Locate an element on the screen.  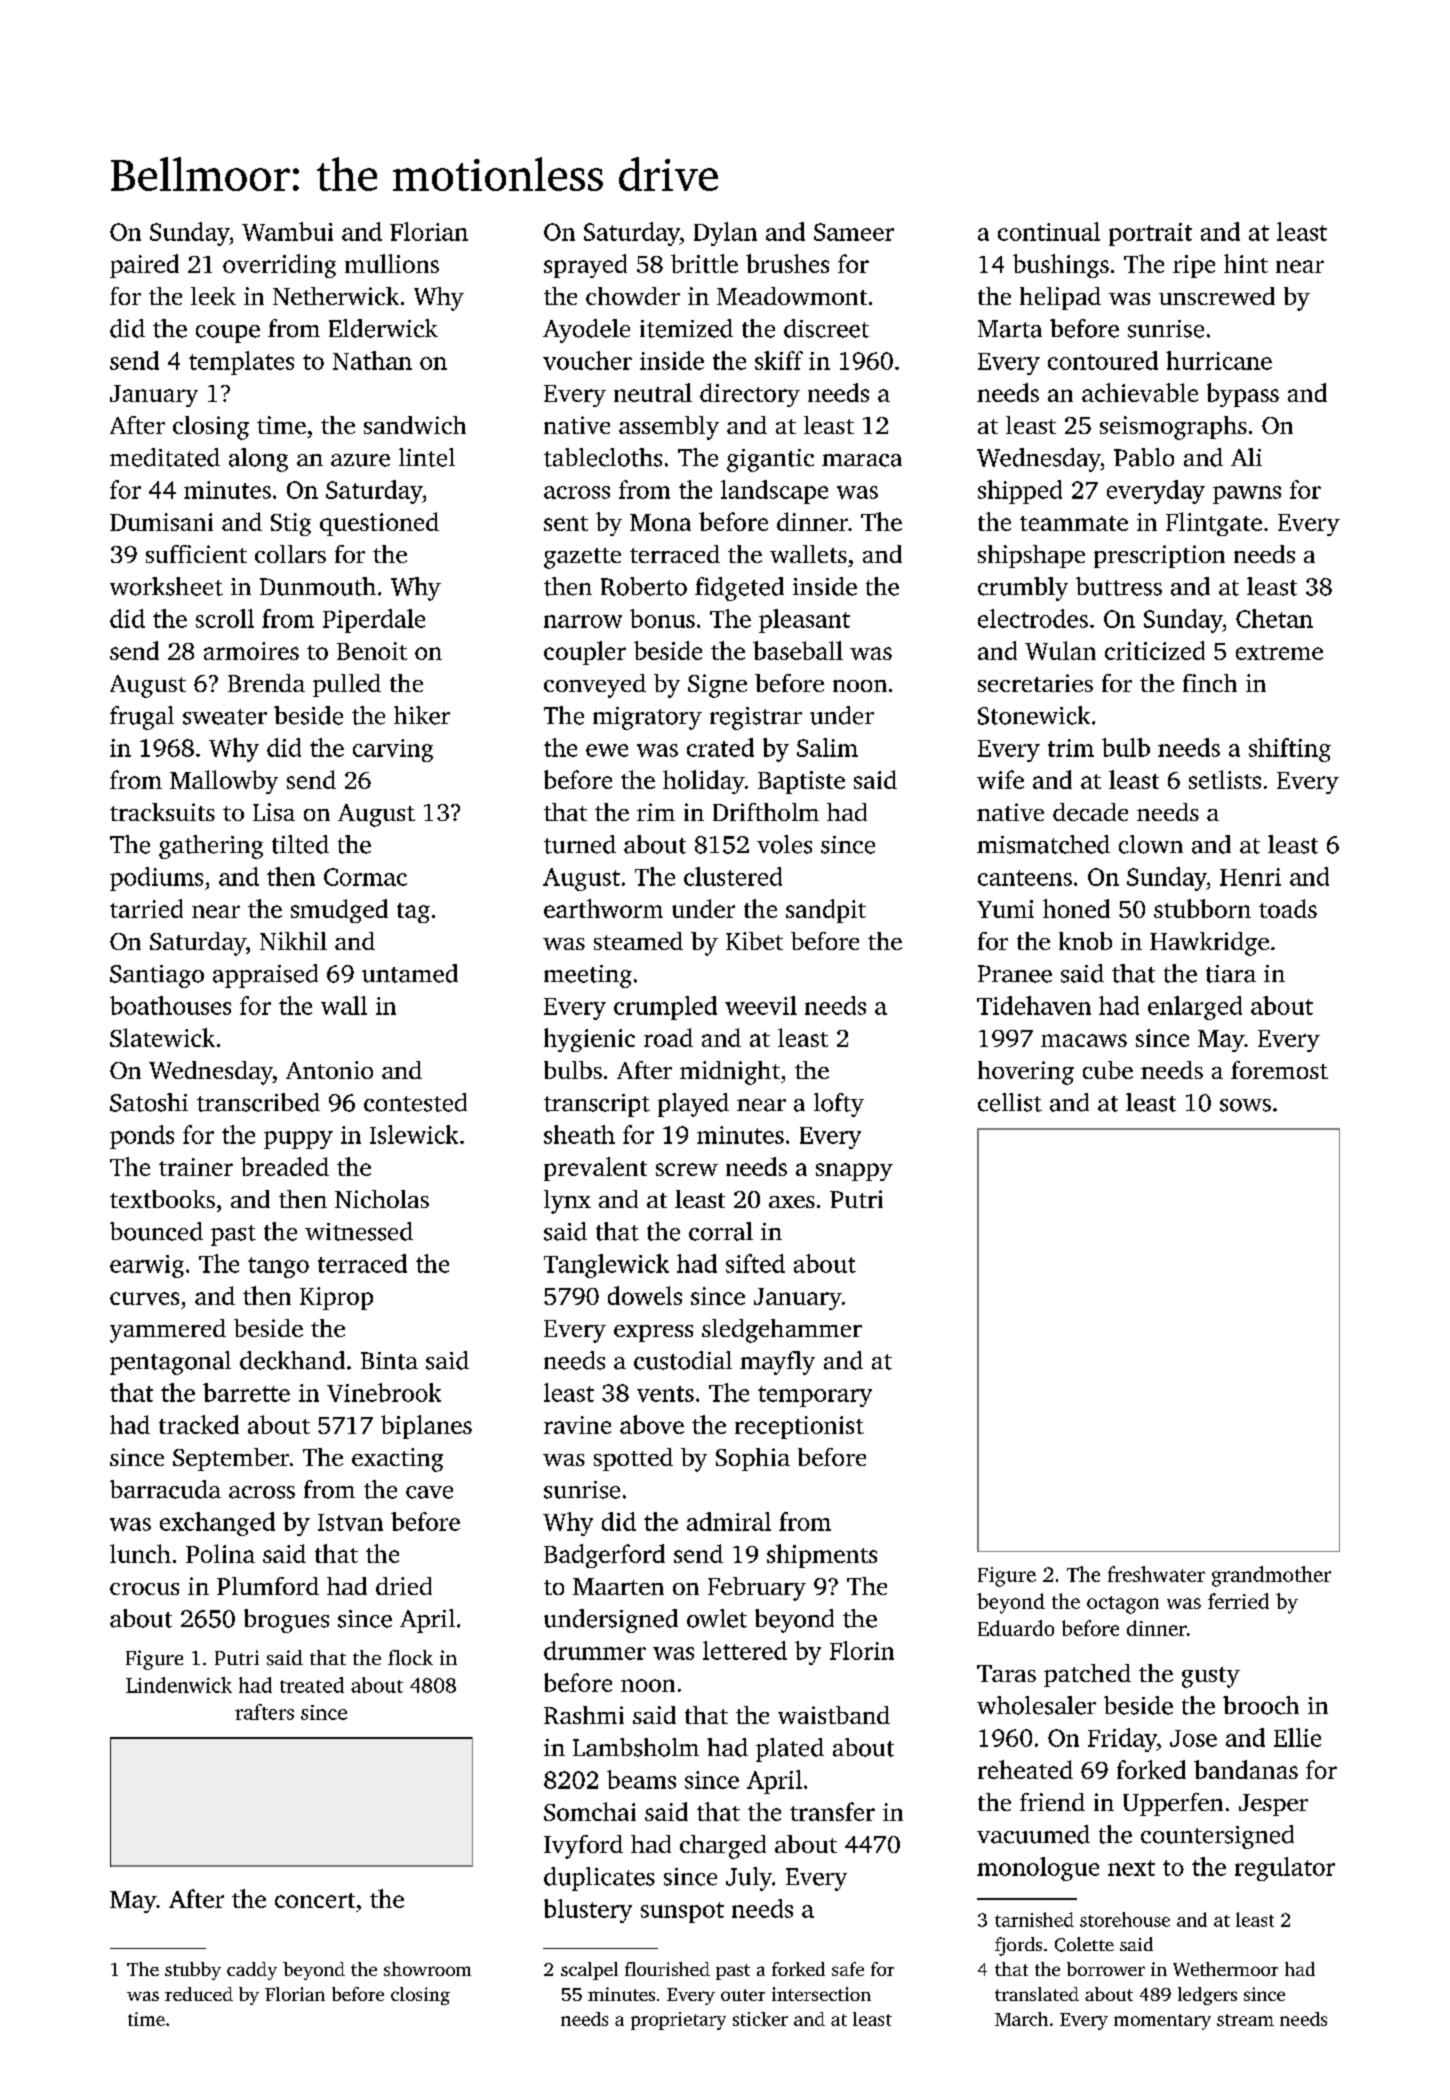
stubby is located at coordinates (193, 1971).
